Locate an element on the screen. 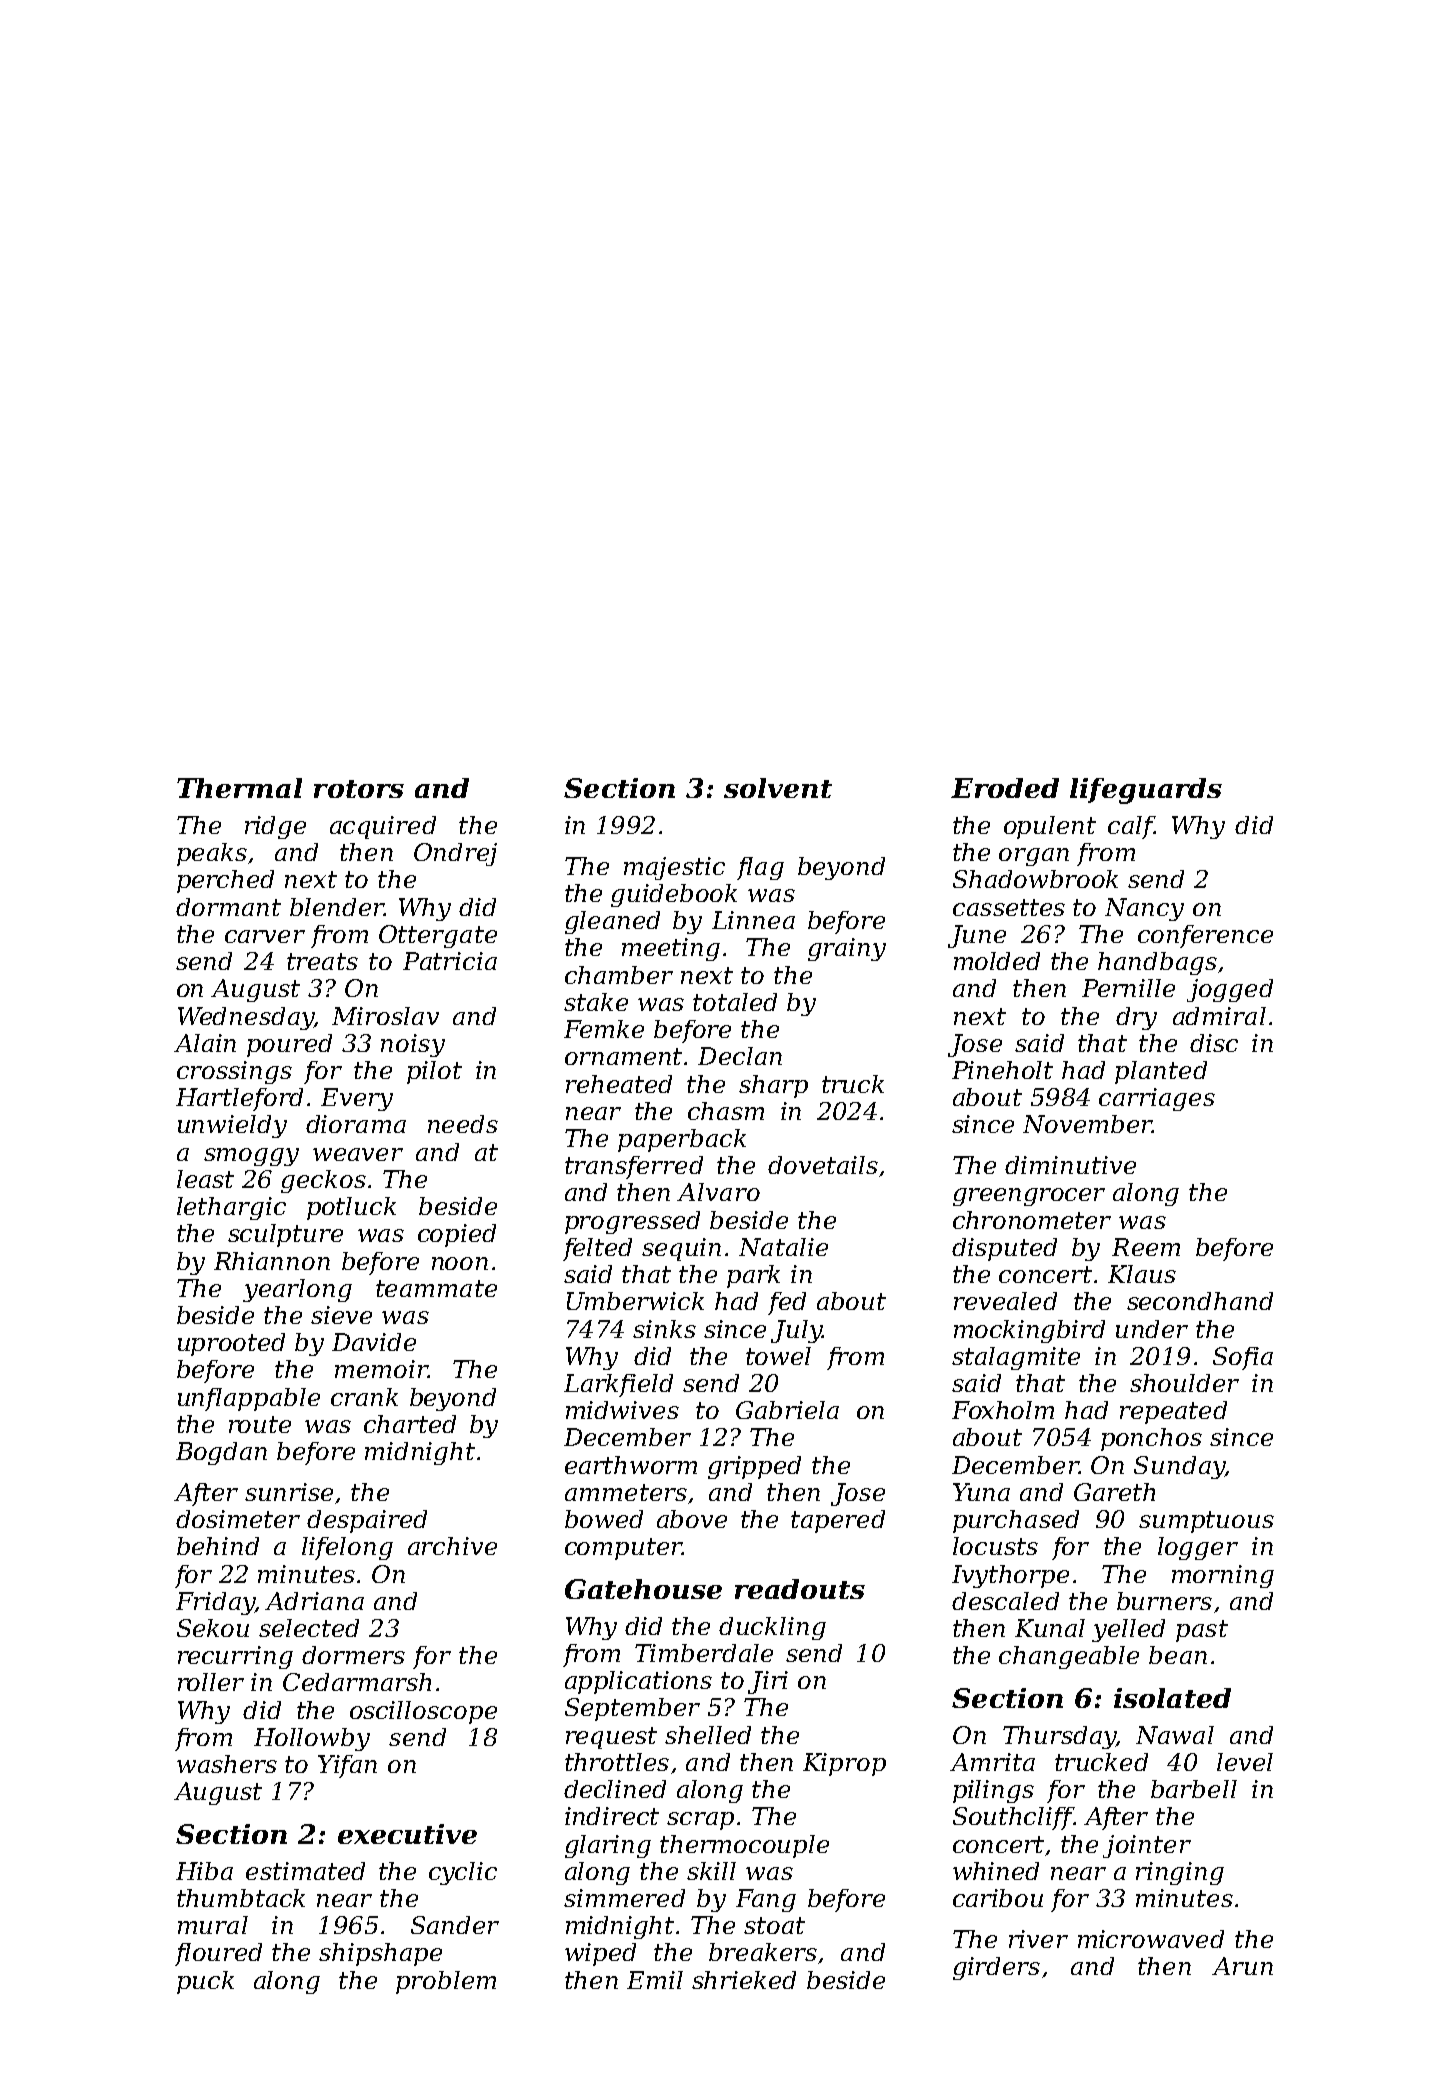 This screenshot has height=2100, width=1450. lifelong is located at coordinates (347, 1548).
